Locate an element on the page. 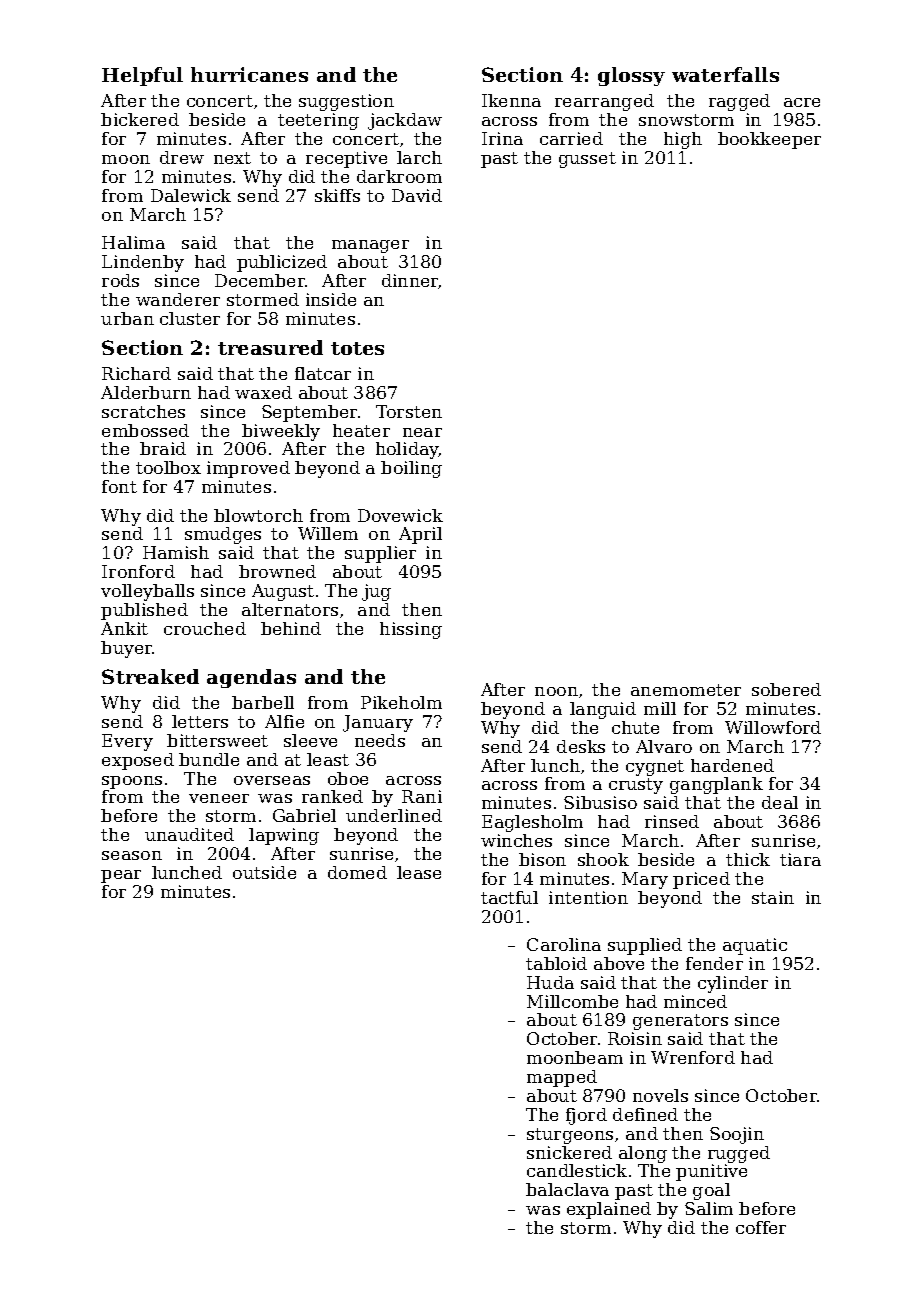 Image resolution: width=924 pixels, height=1308 pixels. high is located at coordinates (683, 140).
